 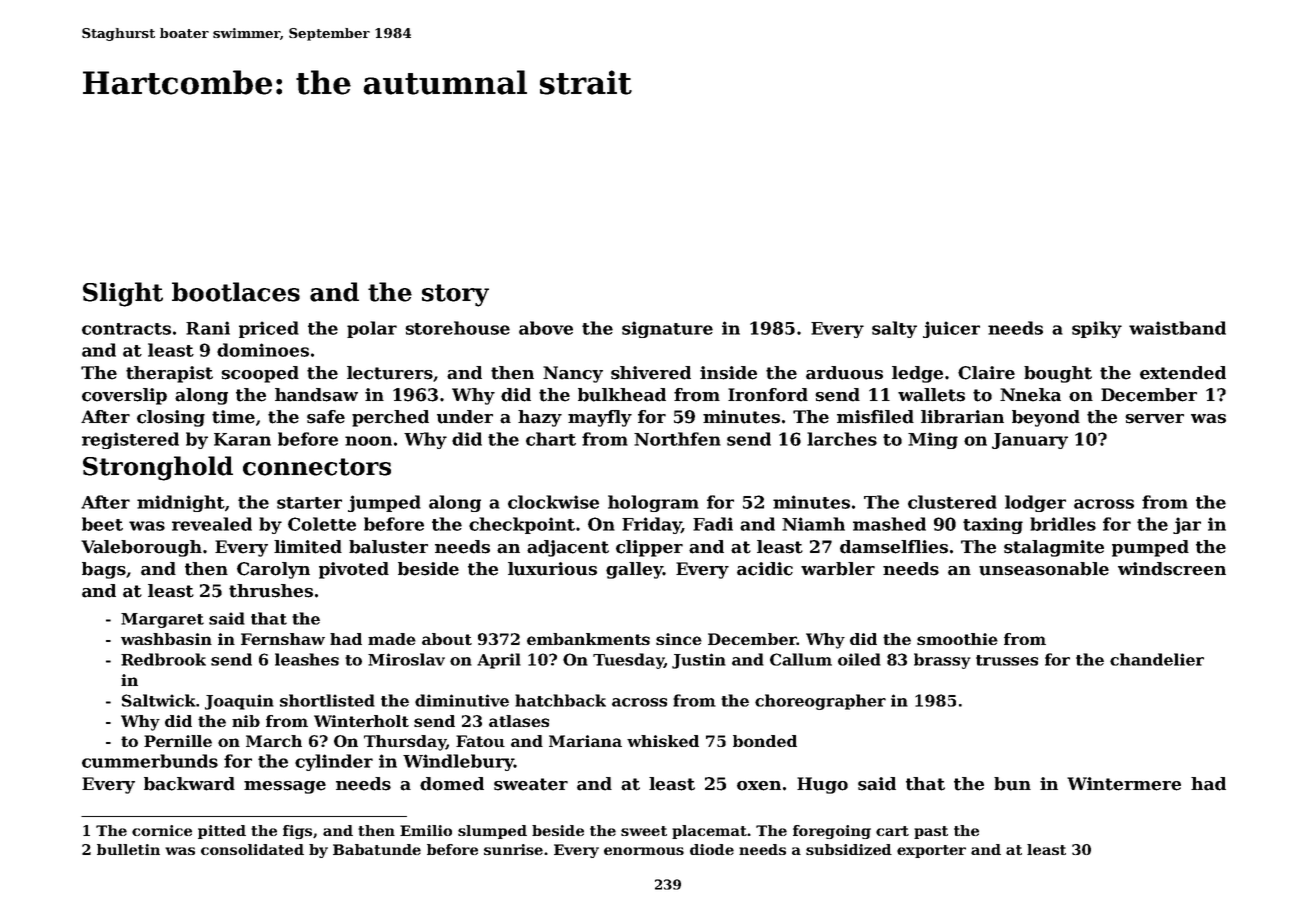 I want to click on Saltwick, so click(x=158, y=700).
